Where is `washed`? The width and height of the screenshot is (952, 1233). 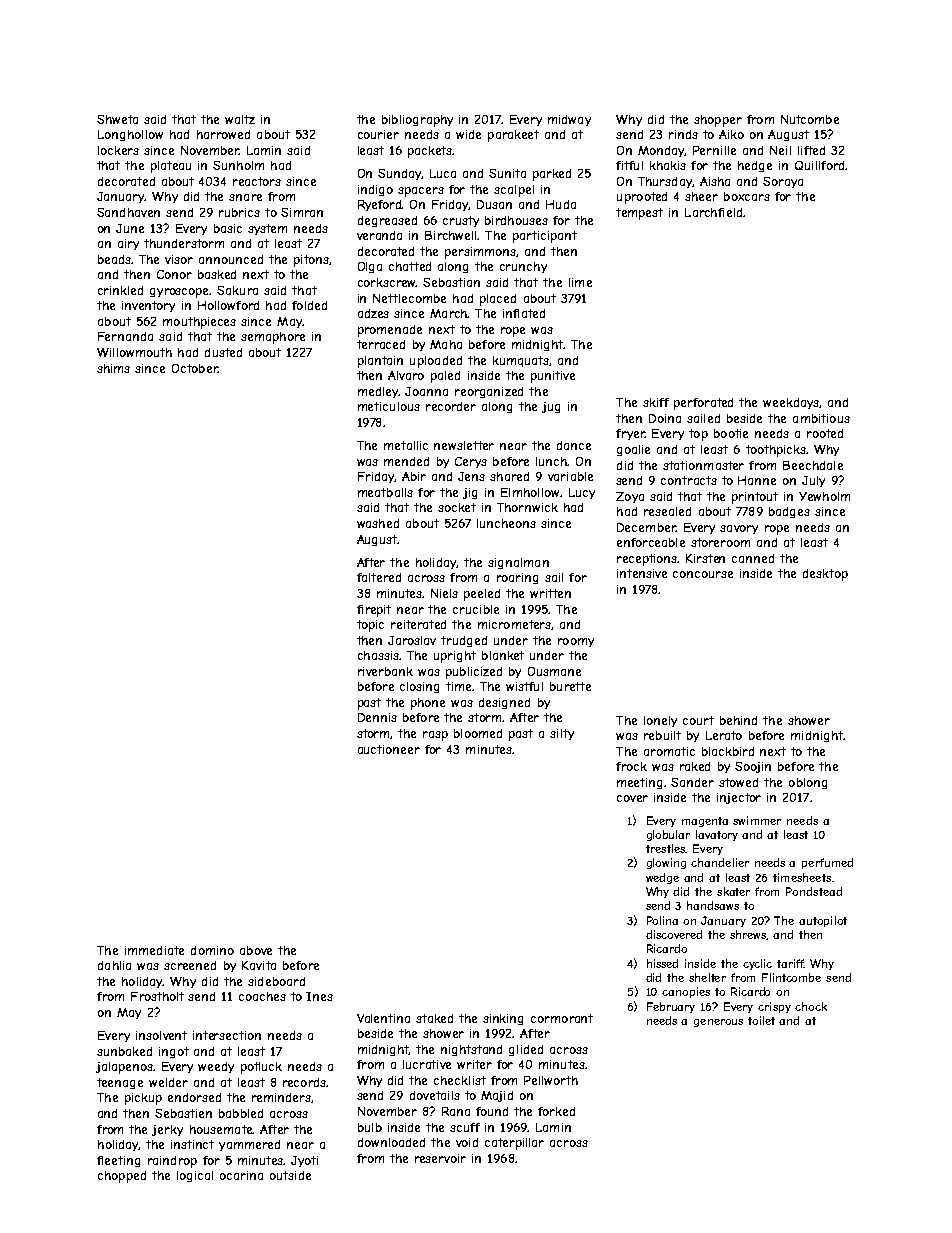
washed is located at coordinates (378, 523).
